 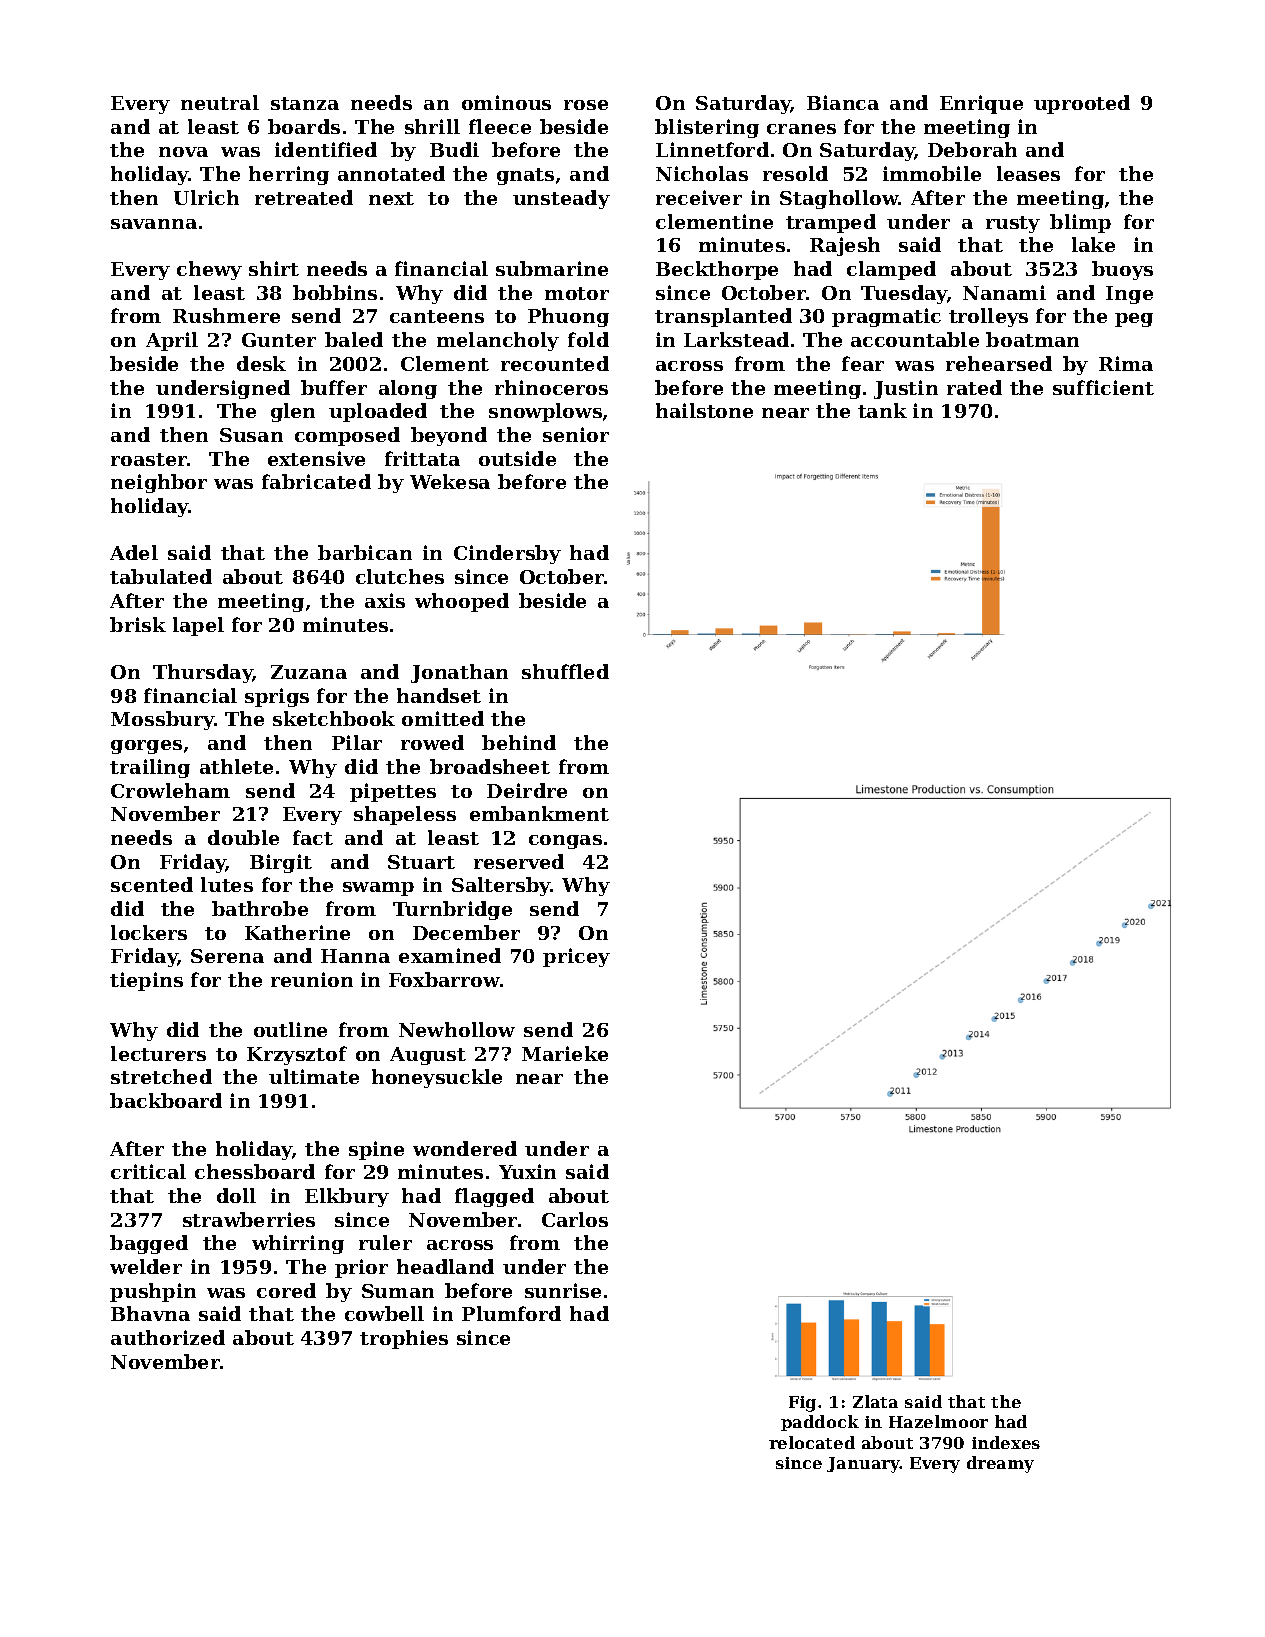 What do you see at coordinates (707, 128) in the page?
I see `blistering` at bounding box center [707, 128].
